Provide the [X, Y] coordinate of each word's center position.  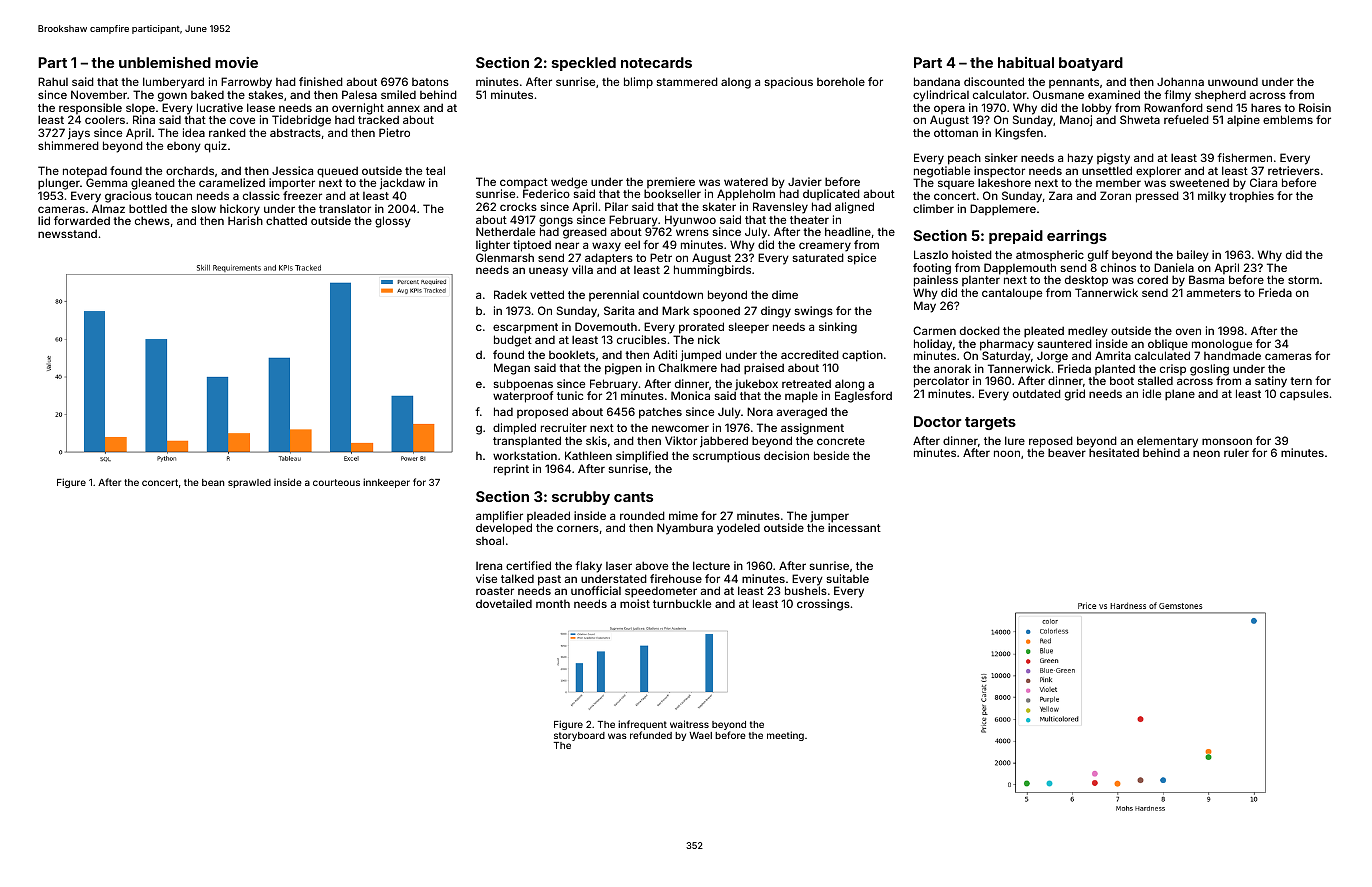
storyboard [579, 736]
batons [430, 82]
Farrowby [246, 83]
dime [785, 294]
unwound [1233, 82]
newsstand [67, 233]
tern [1301, 381]
